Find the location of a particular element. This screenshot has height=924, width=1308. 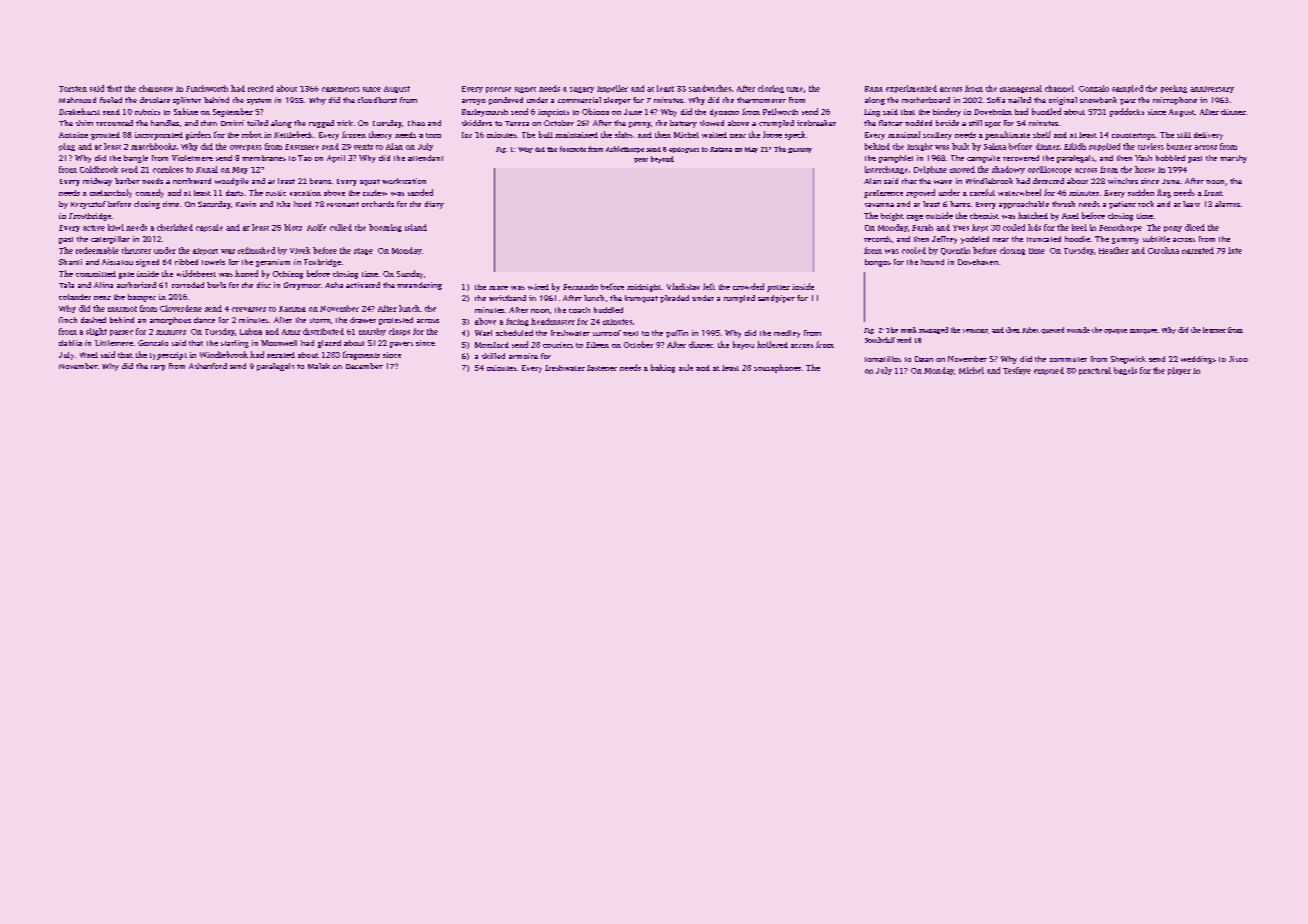

pear is located at coordinates (641, 160).
